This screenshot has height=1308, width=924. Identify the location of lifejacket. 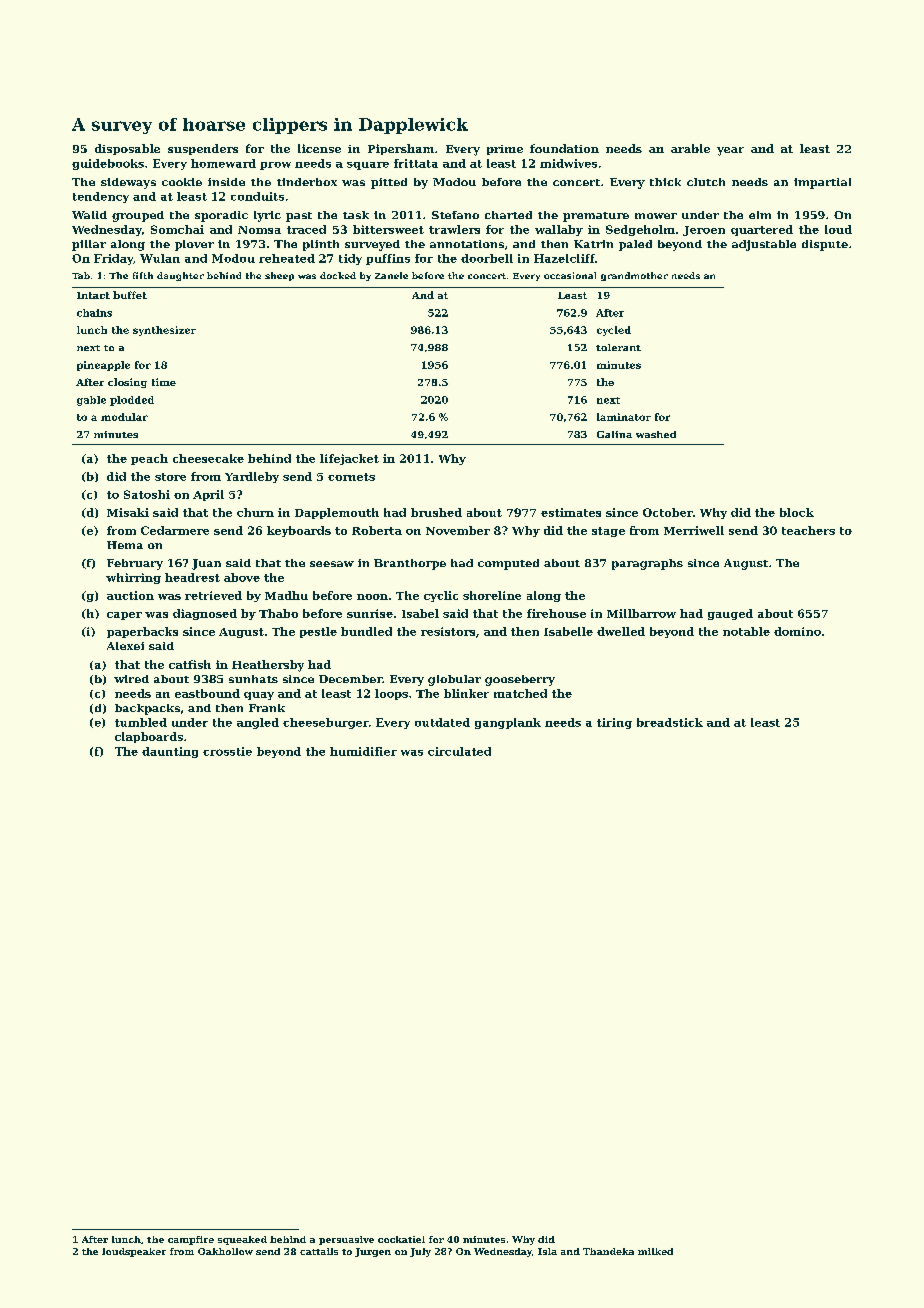
(349, 459).
